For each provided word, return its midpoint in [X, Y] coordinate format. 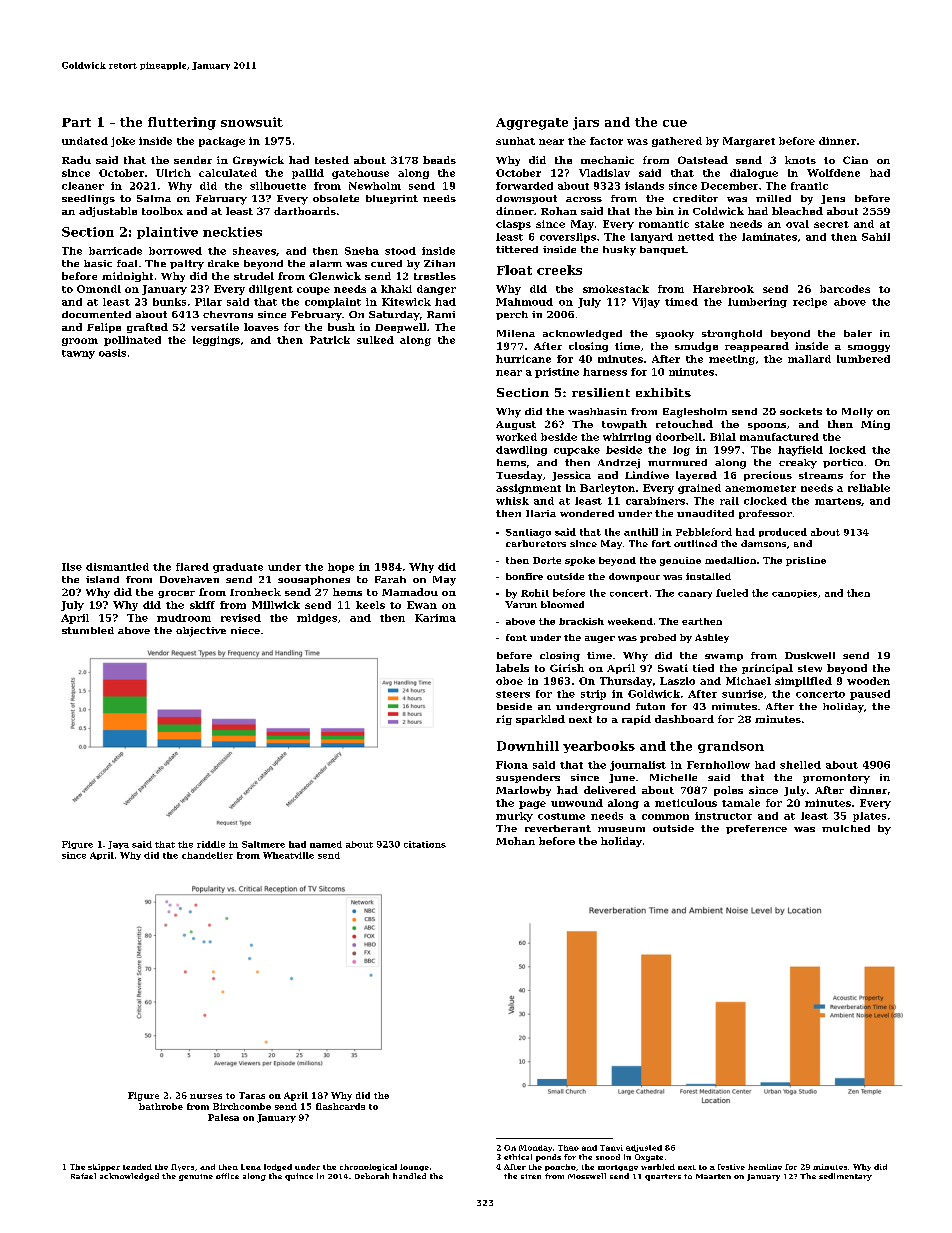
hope [341, 568]
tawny [78, 354]
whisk [512, 501]
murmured [677, 462]
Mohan [515, 841]
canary [695, 595]
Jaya [118, 845]
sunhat [515, 141]
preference [756, 829]
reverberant [558, 828]
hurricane [523, 359]
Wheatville [288, 855]
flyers [182, 1167]
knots [800, 160]
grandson [731, 747]
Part [76, 122]
